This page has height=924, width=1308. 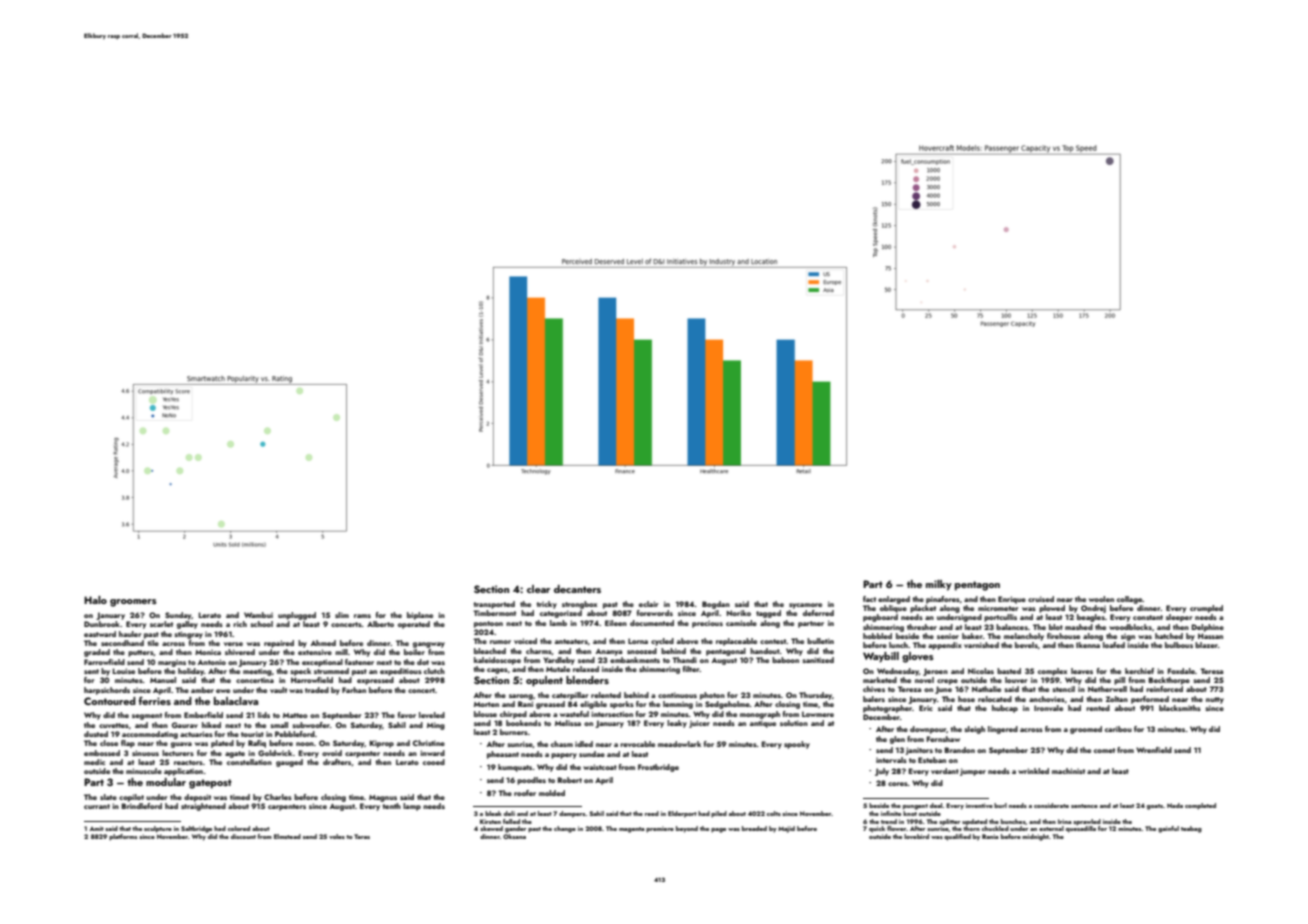 What do you see at coordinates (550, 705) in the page?
I see `greased` at bounding box center [550, 705].
